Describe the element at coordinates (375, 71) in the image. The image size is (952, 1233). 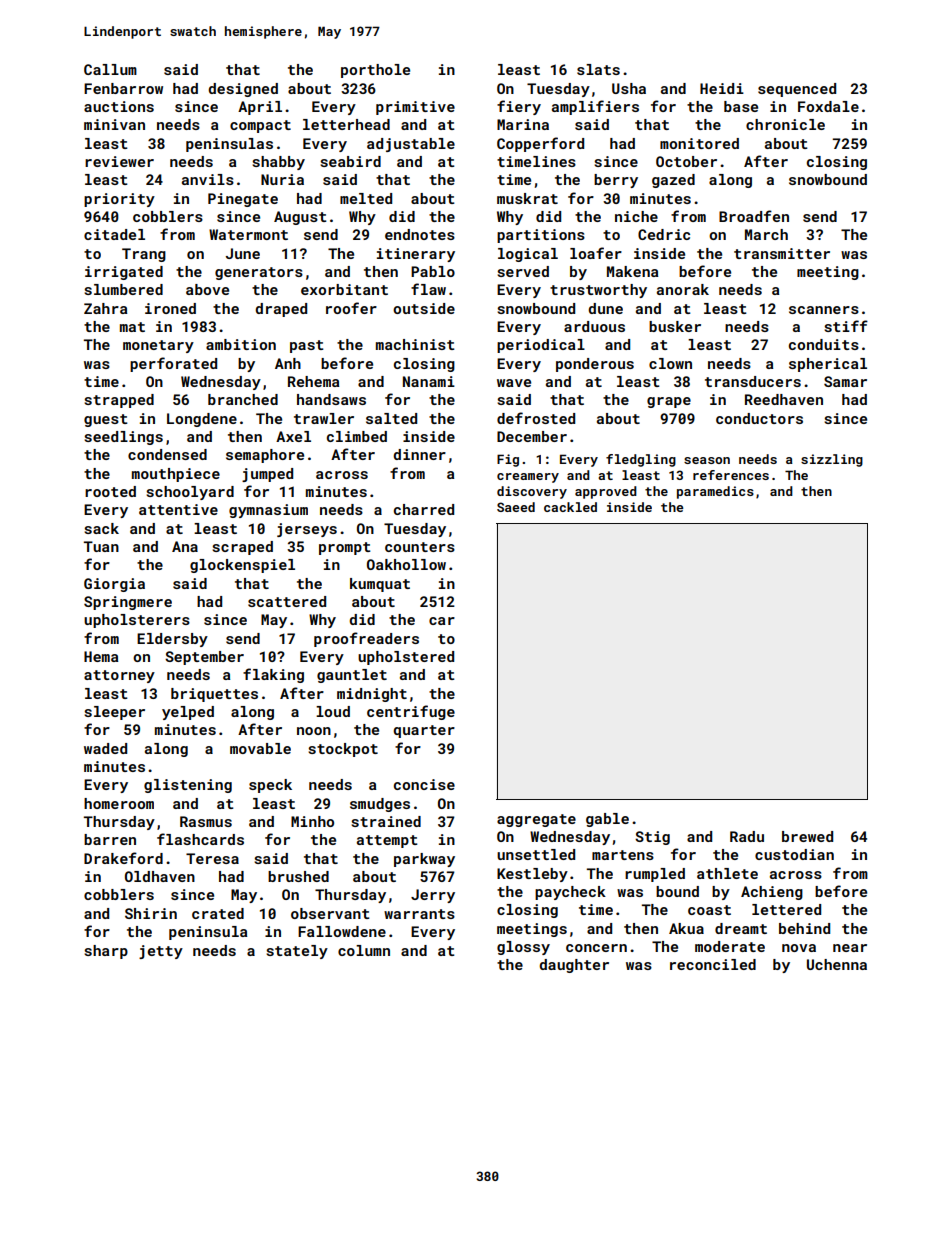
I see `porthole` at that location.
